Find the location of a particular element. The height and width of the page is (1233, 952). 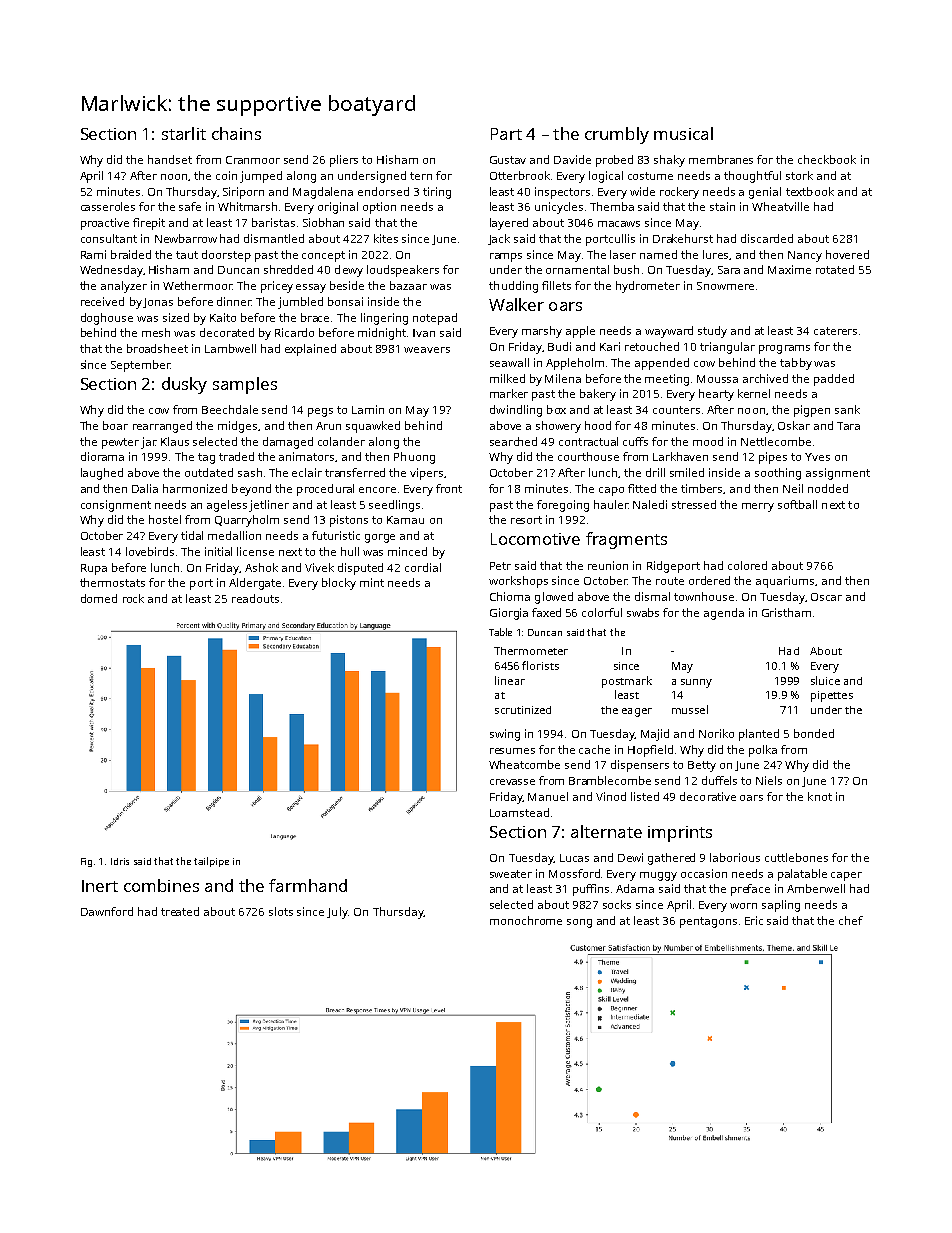

medallion is located at coordinates (234, 535).
